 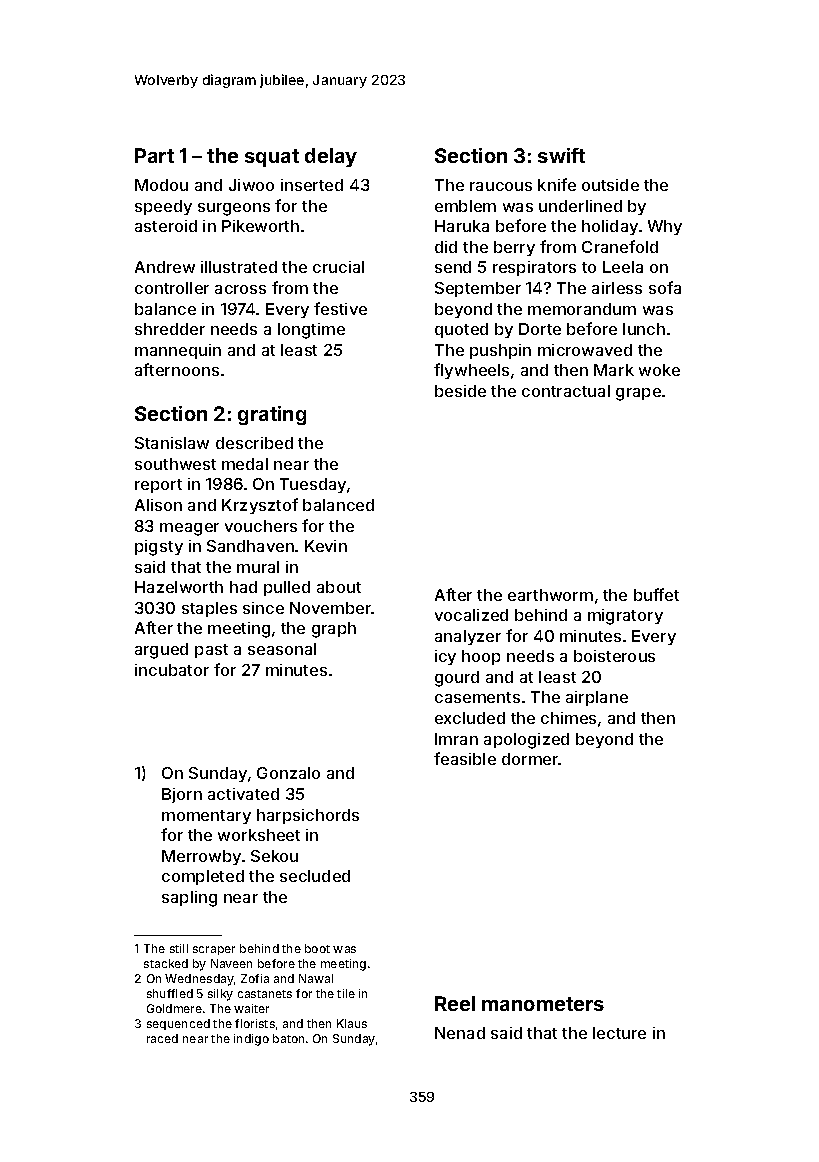 I want to click on report, so click(x=158, y=486).
